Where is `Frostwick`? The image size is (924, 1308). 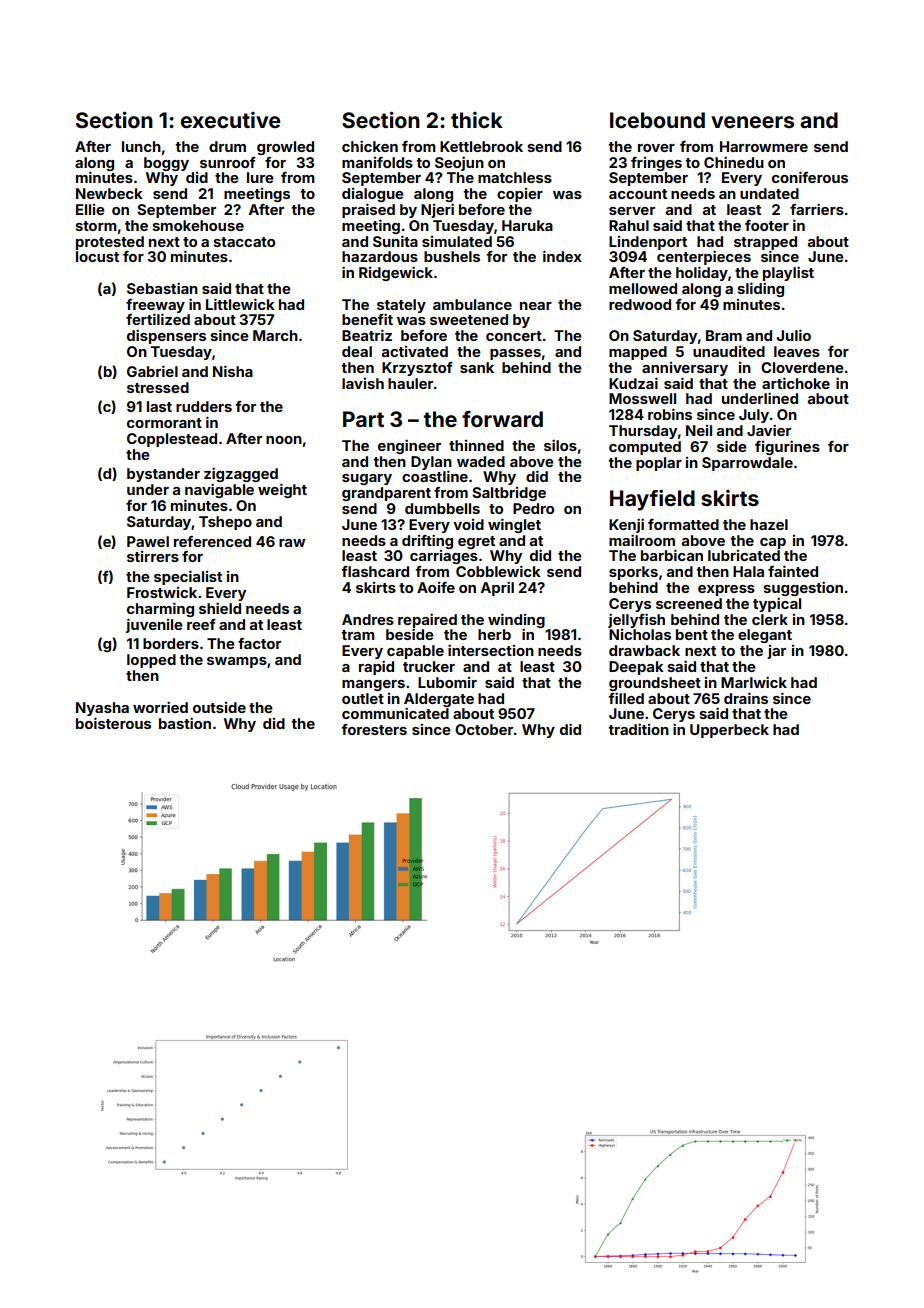
Frostwick is located at coordinates (162, 592).
